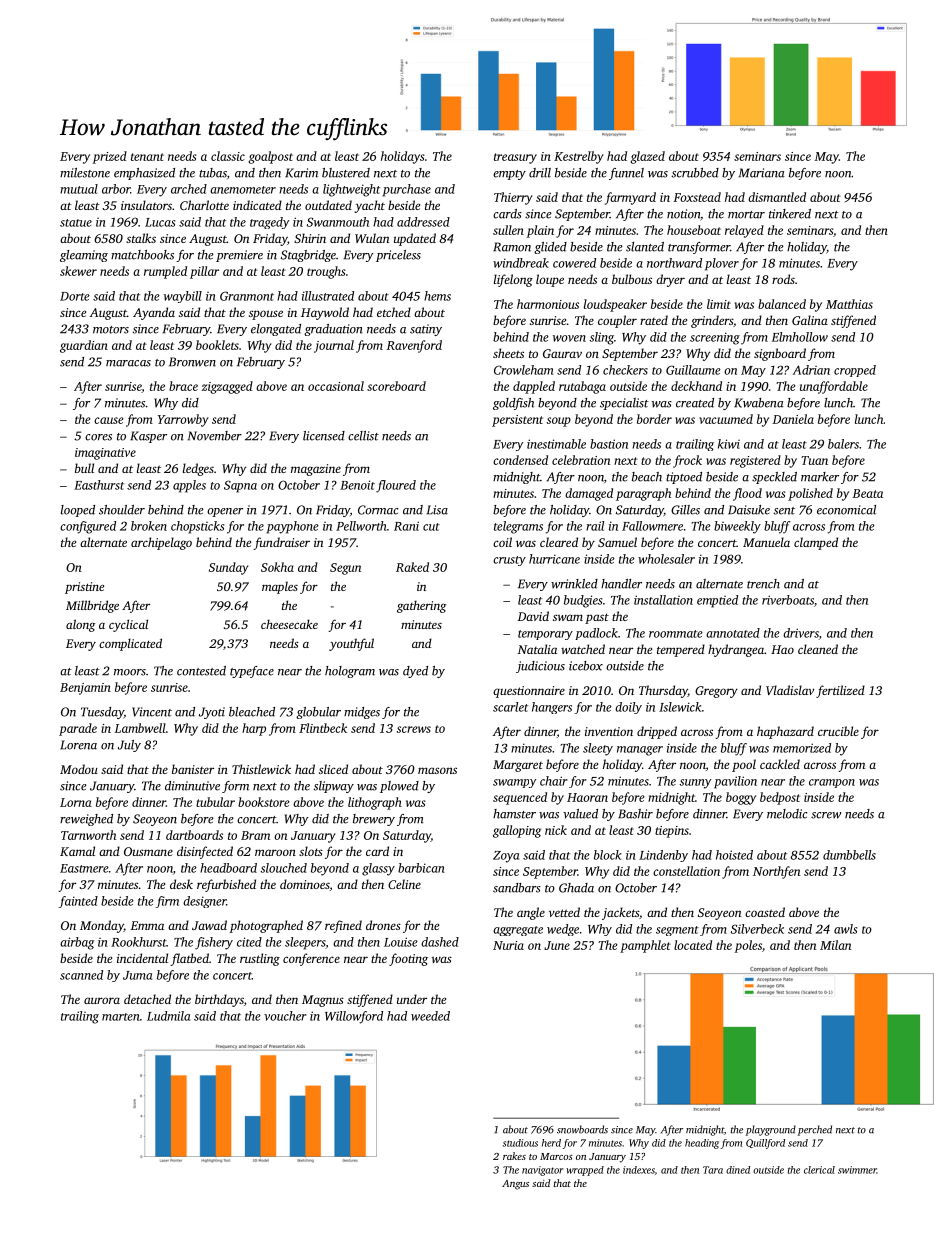  What do you see at coordinates (548, 304) in the screenshot?
I see `harmonious` at bounding box center [548, 304].
